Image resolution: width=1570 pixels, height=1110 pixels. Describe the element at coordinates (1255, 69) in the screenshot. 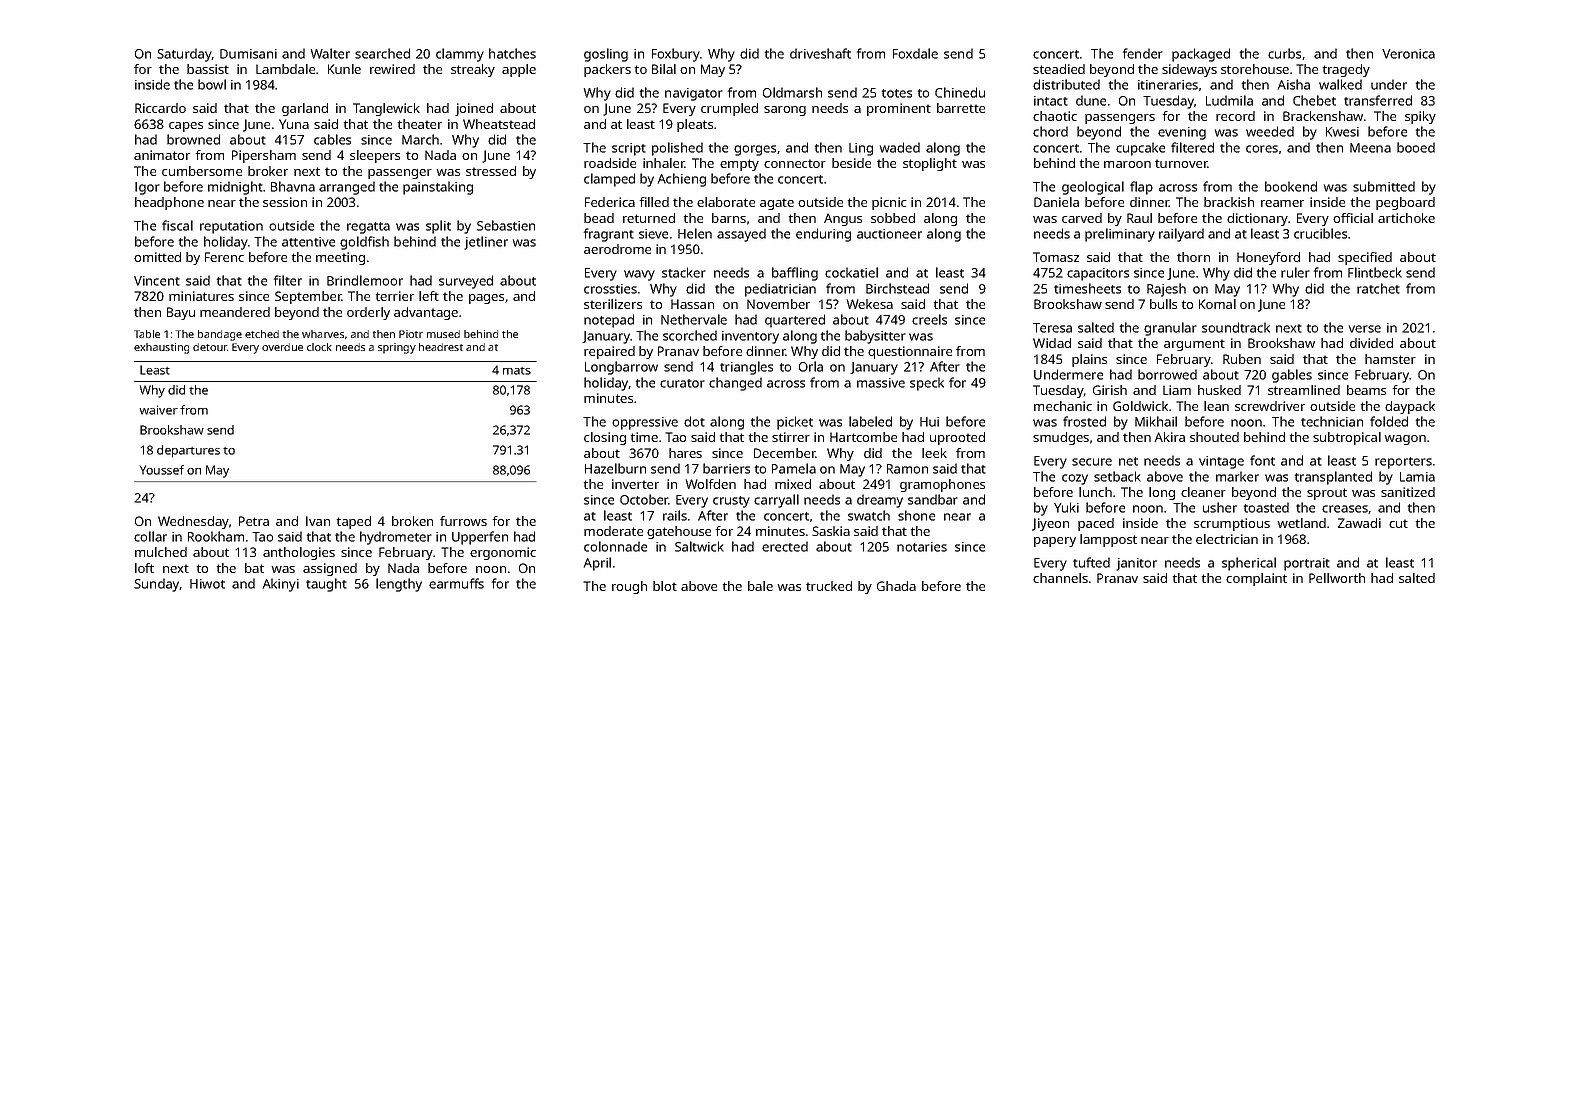

I see `storehouse` at that location.
